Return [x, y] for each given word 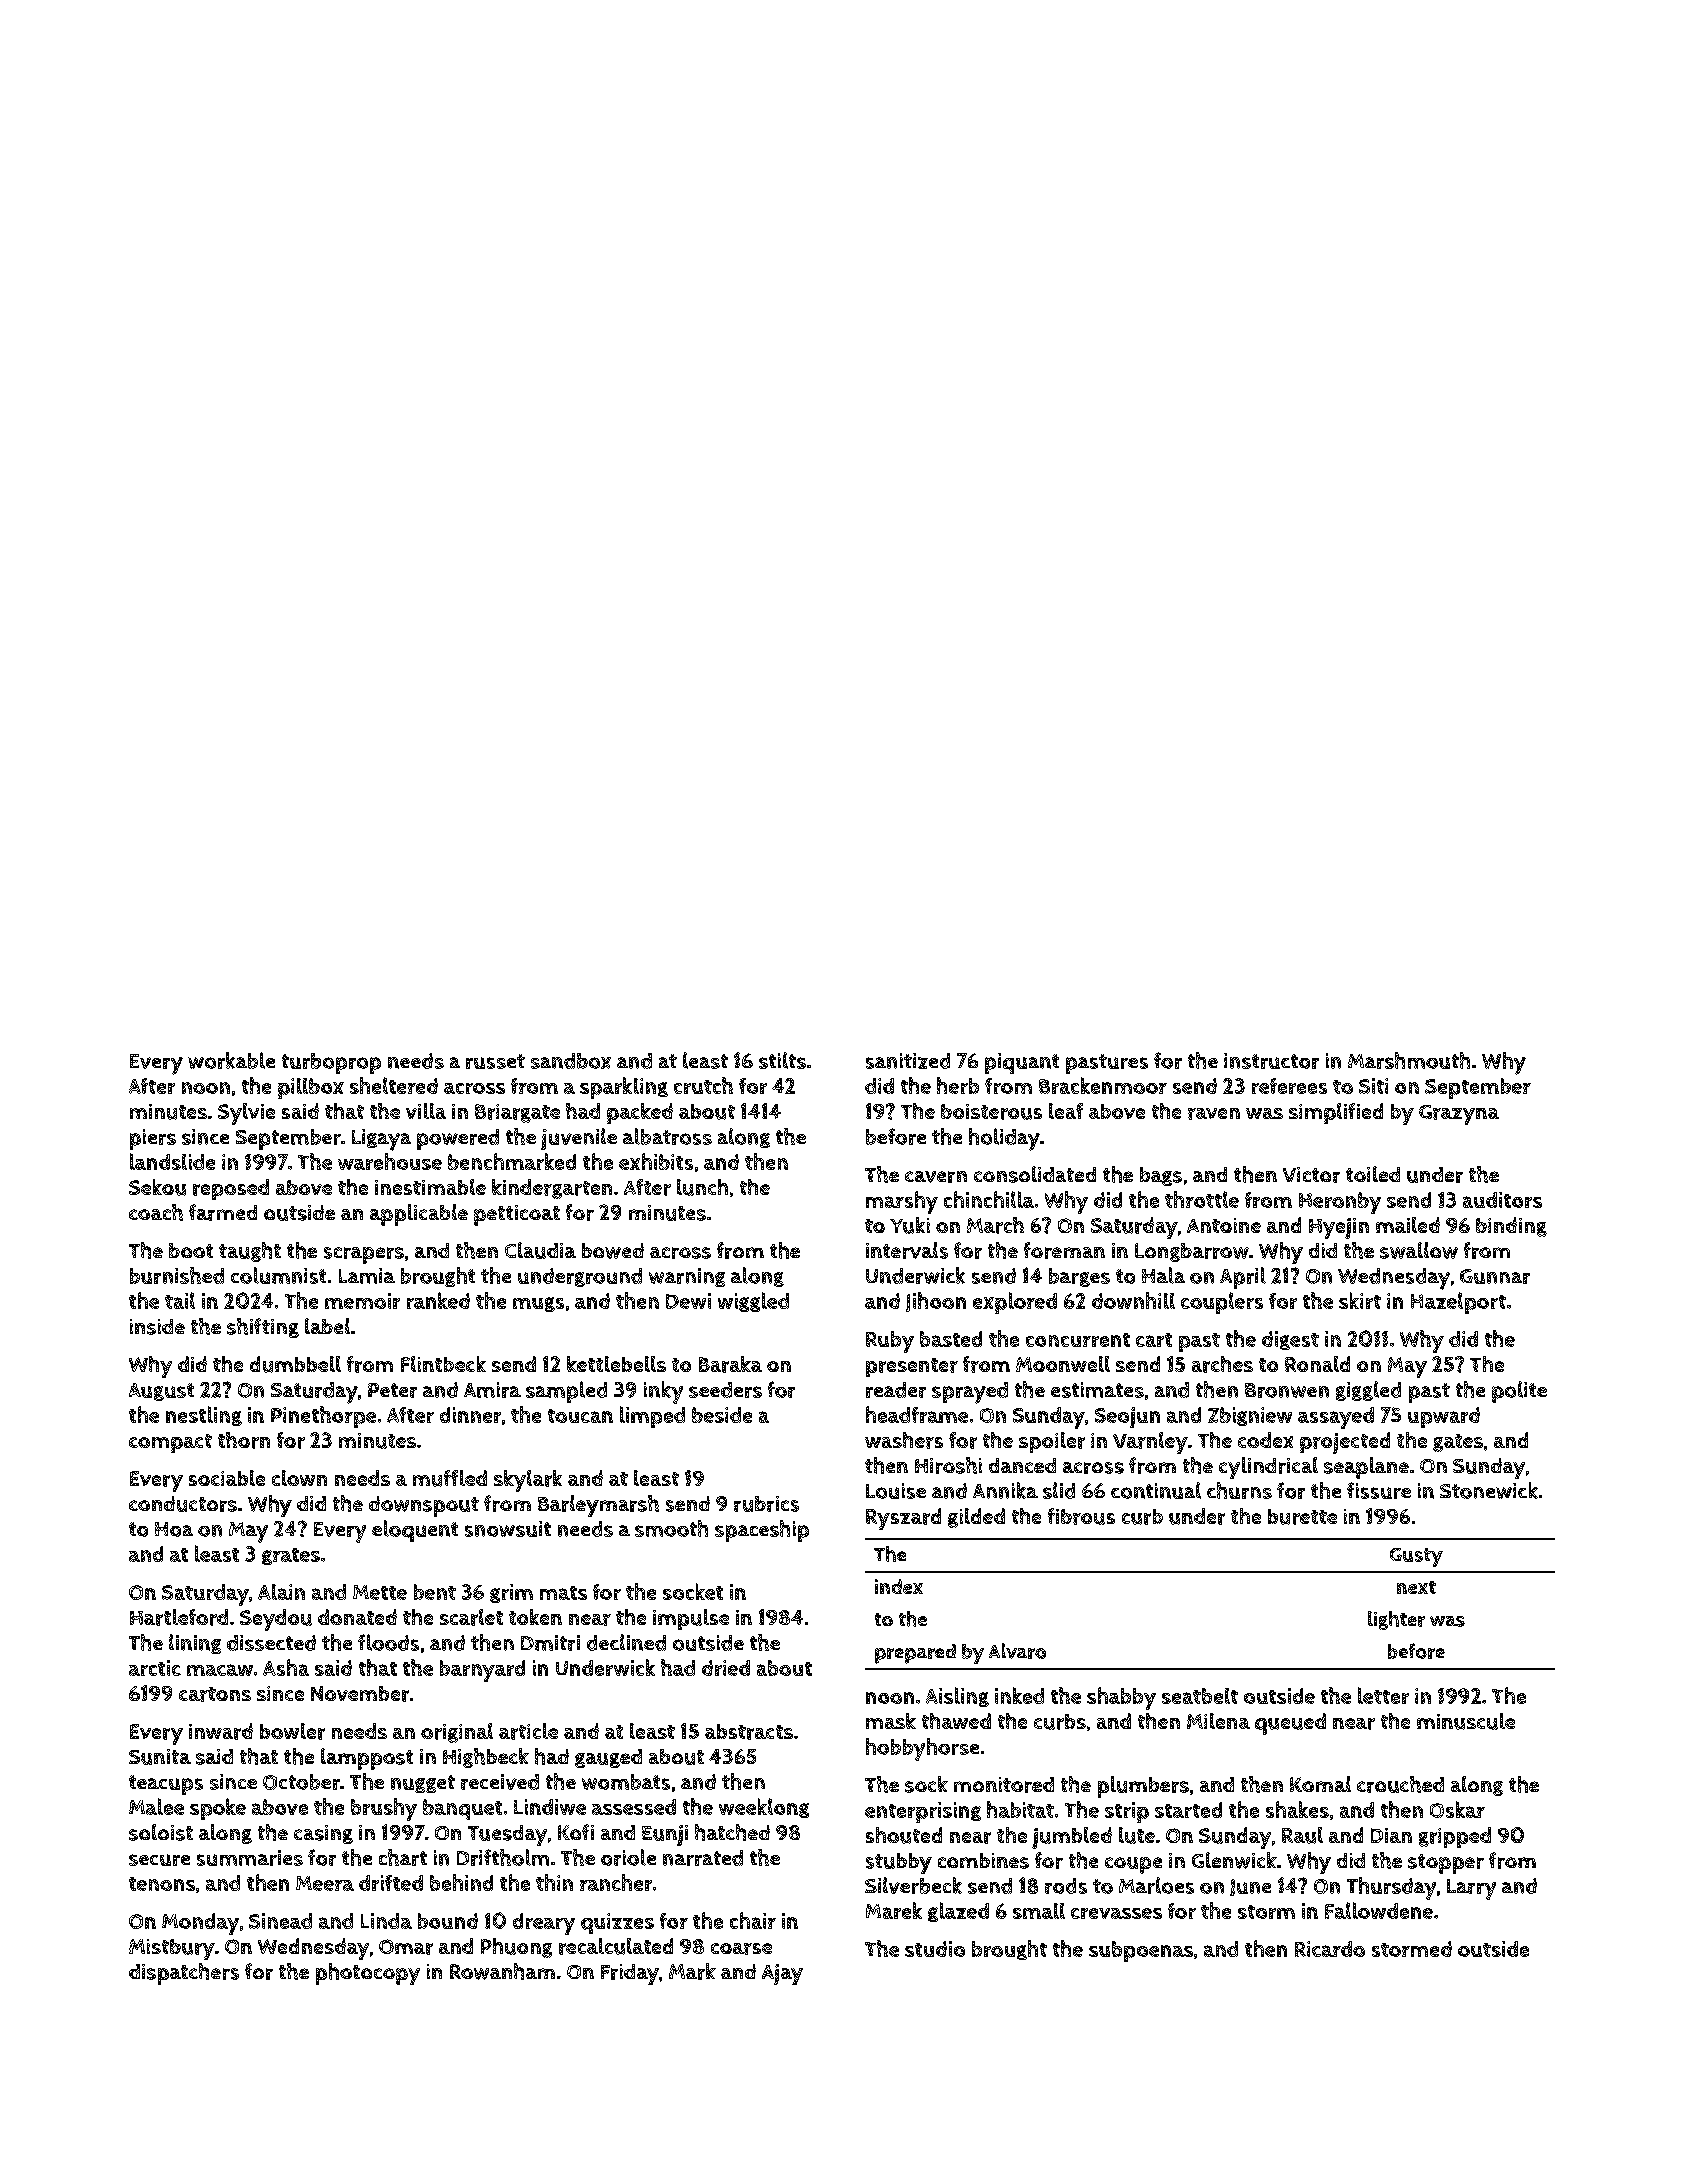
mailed [1408, 1225]
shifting [263, 1328]
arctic [155, 1668]
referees [1289, 1086]
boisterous [991, 1112]
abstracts [749, 1732]
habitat [1020, 1809]
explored [1015, 1303]
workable [231, 1060]
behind [461, 1882]
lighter [1396, 1620]
